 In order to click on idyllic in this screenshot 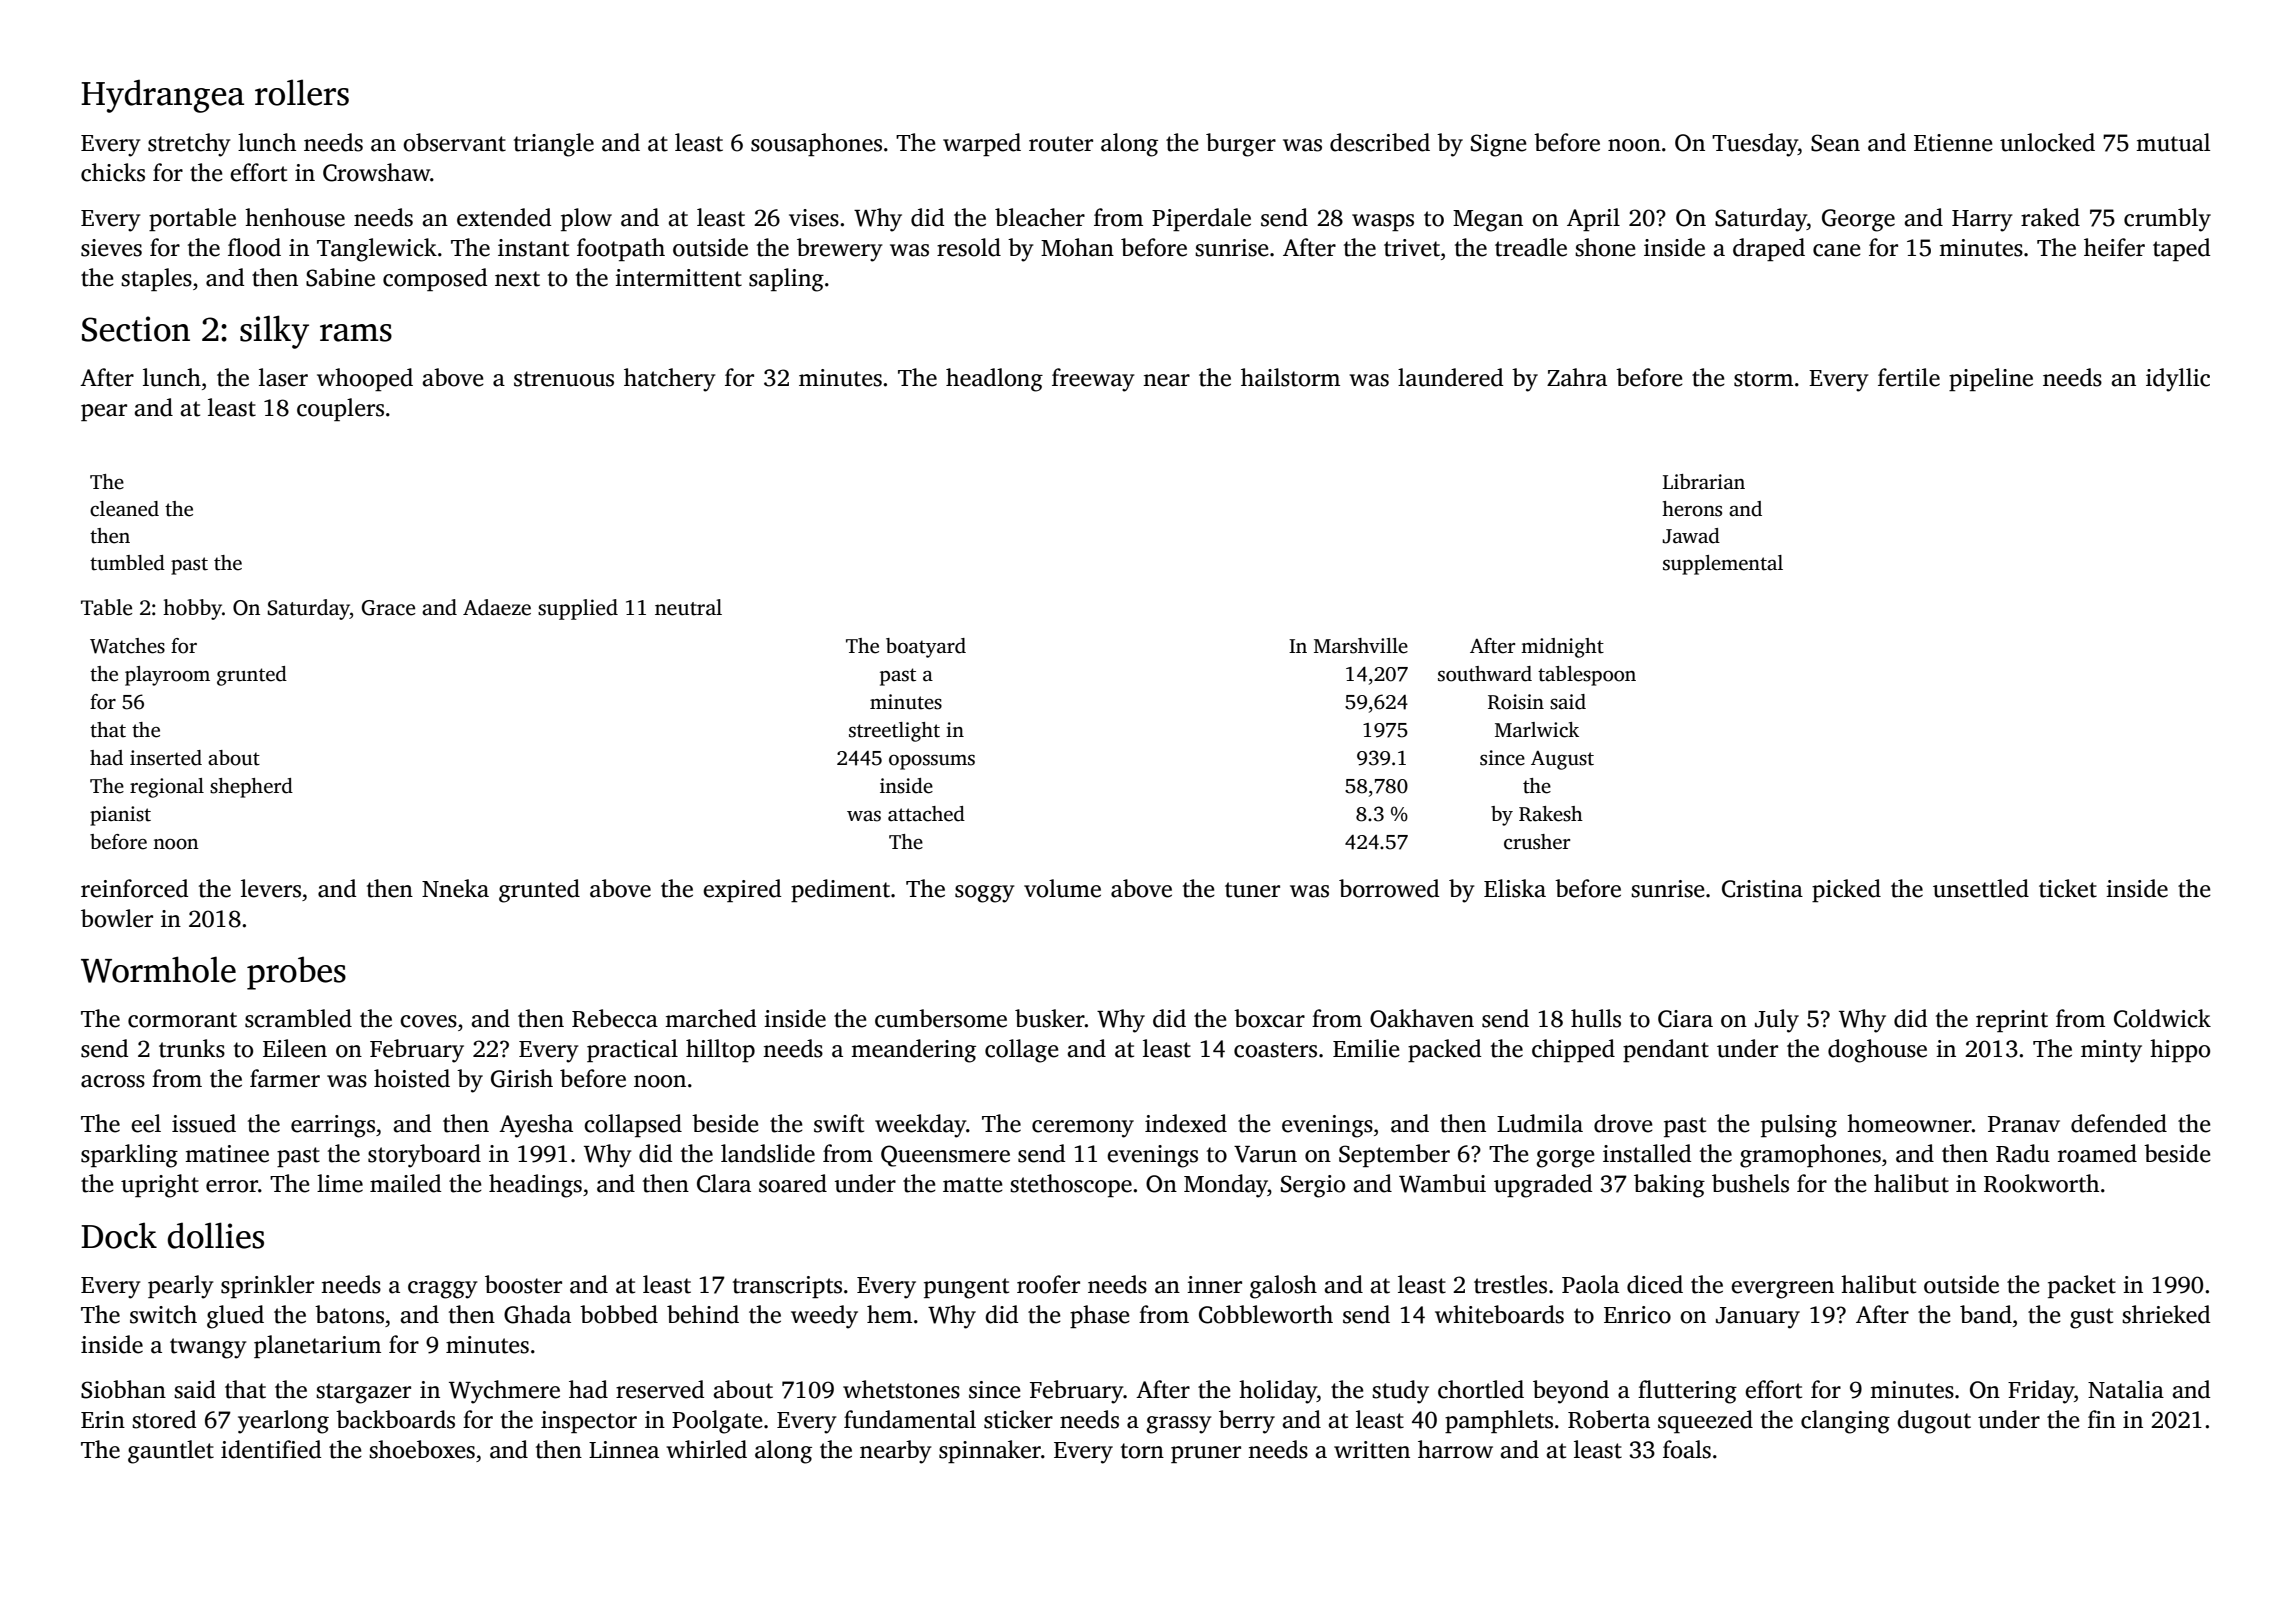, I will do `click(2178, 380)`.
